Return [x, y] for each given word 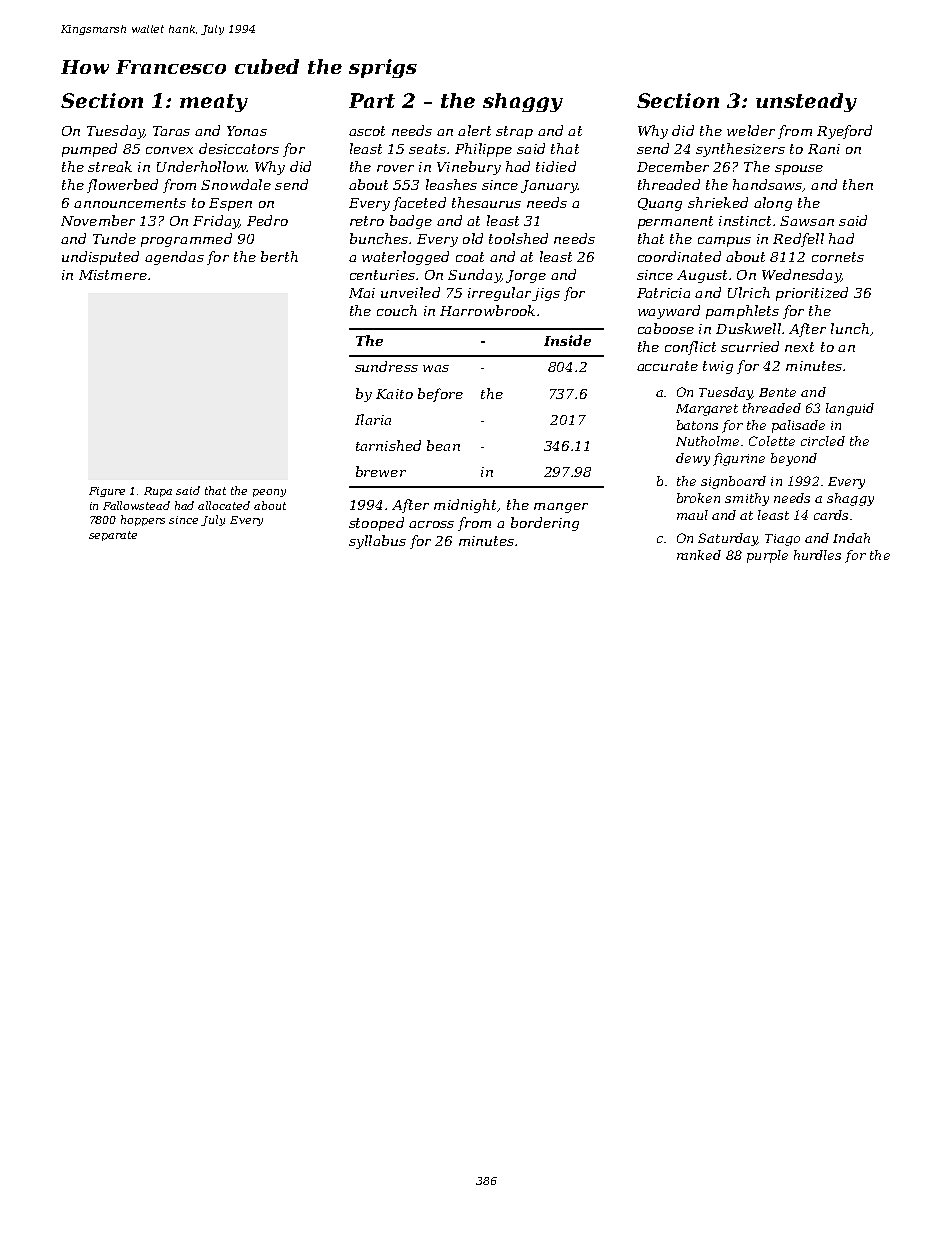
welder [751, 130]
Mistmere [113, 275]
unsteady [806, 102]
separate [113, 536]
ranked [699, 555]
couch [397, 310]
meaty [214, 103]
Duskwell [748, 328]
